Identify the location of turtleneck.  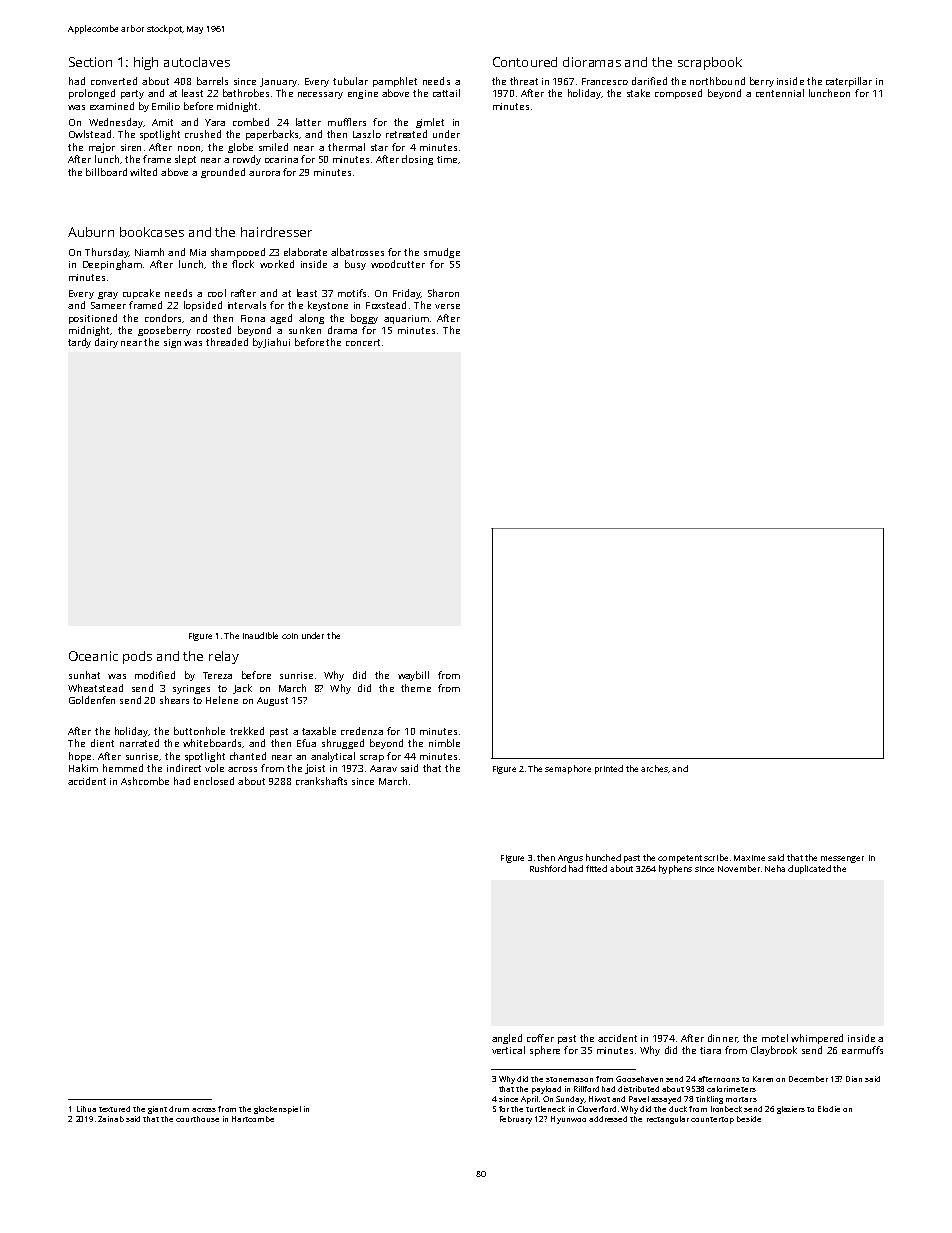
(545, 1109).
